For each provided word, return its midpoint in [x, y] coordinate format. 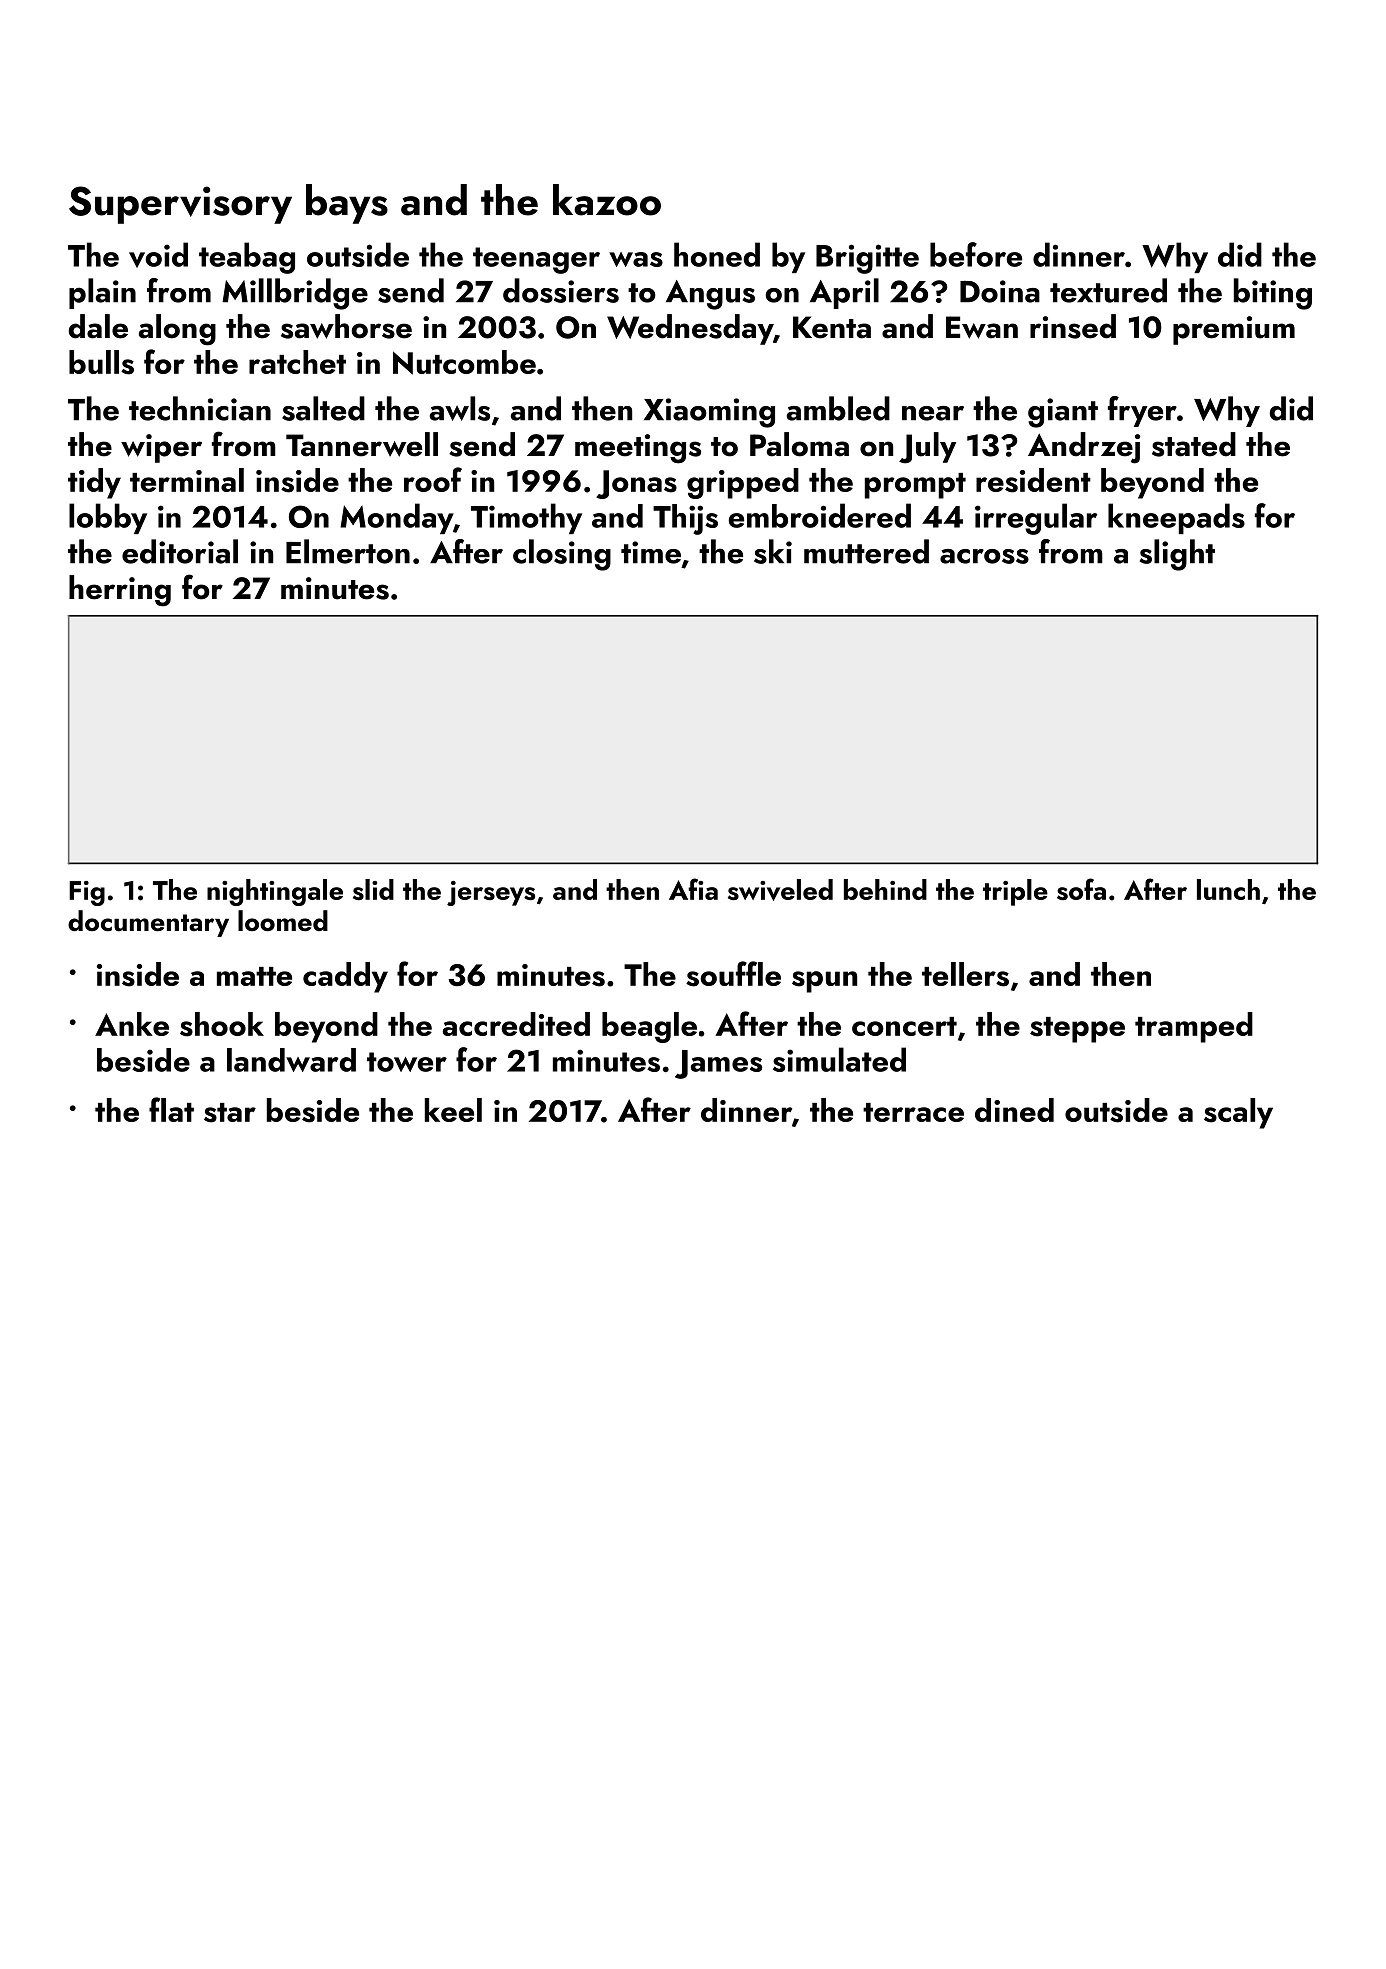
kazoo [607, 200]
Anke [132, 1024]
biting [1273, 294]
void [158, 255]
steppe [1077, 1030]
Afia [693, 889]
